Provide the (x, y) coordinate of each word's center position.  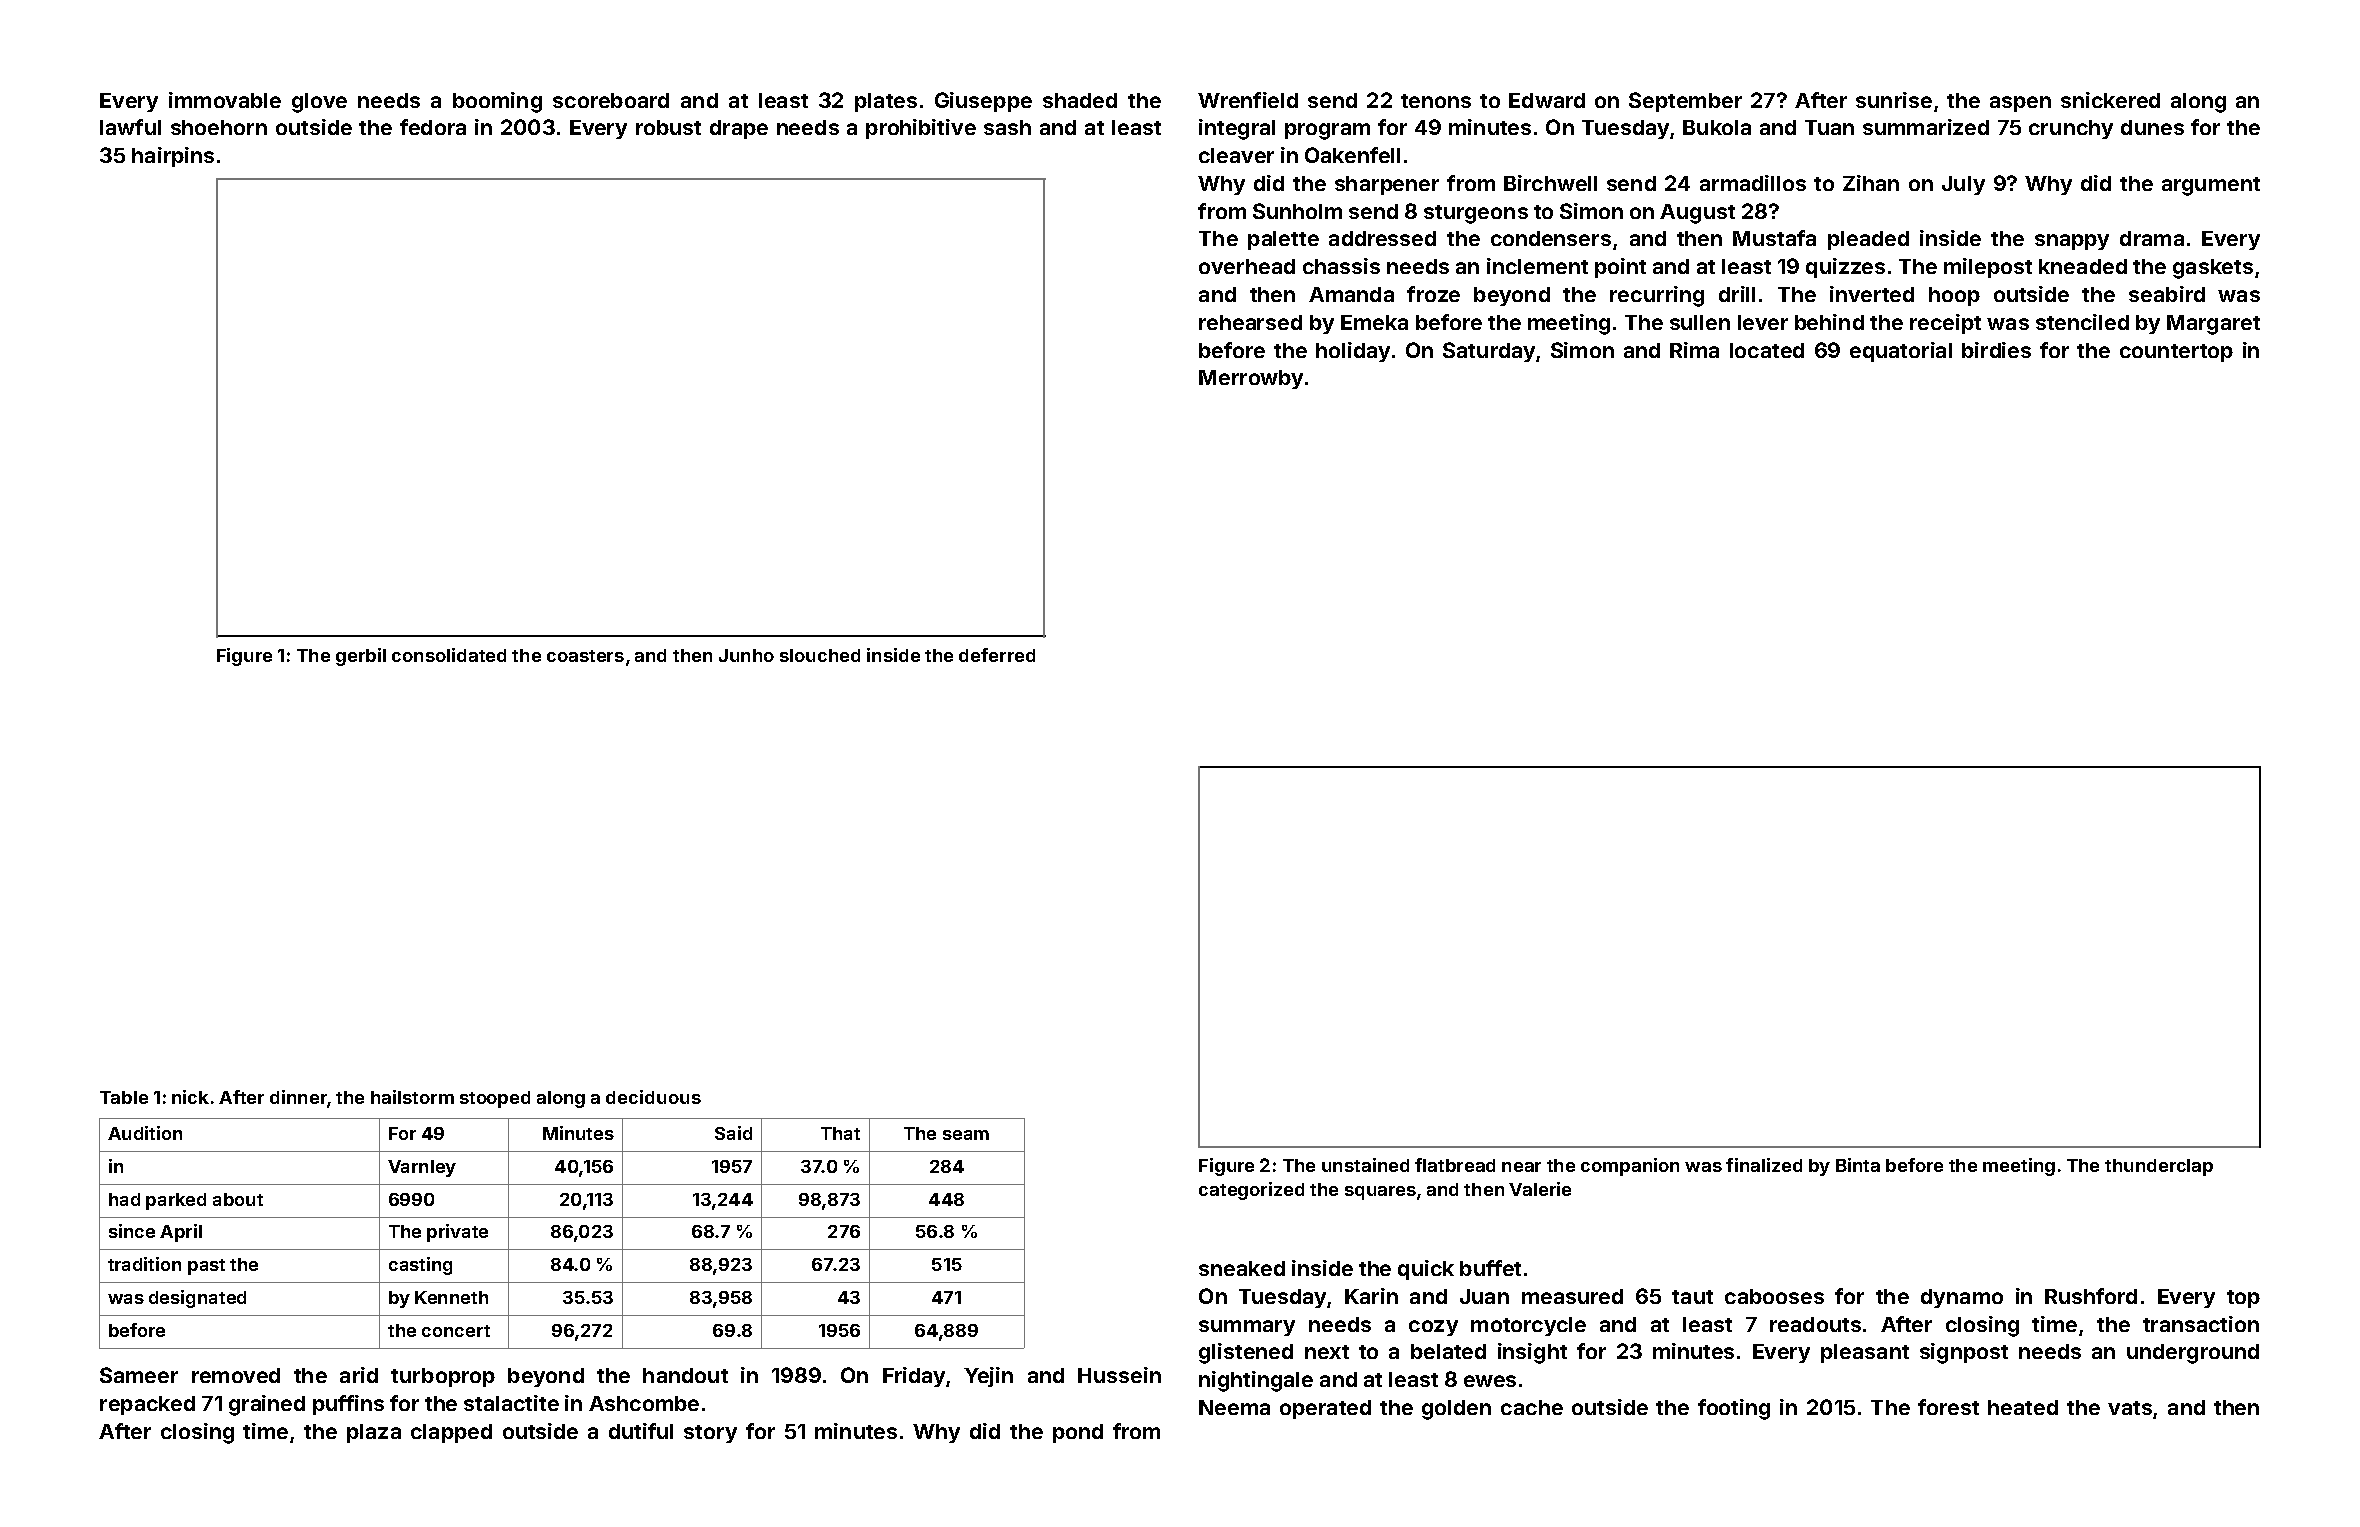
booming (497, 102)
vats (2130, 1408)
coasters (585, 656)
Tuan (1829, 127)
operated (1325, 1409)
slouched (820, 655)
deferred (997, 655)
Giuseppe (983, 102)
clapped (451, 1433)
